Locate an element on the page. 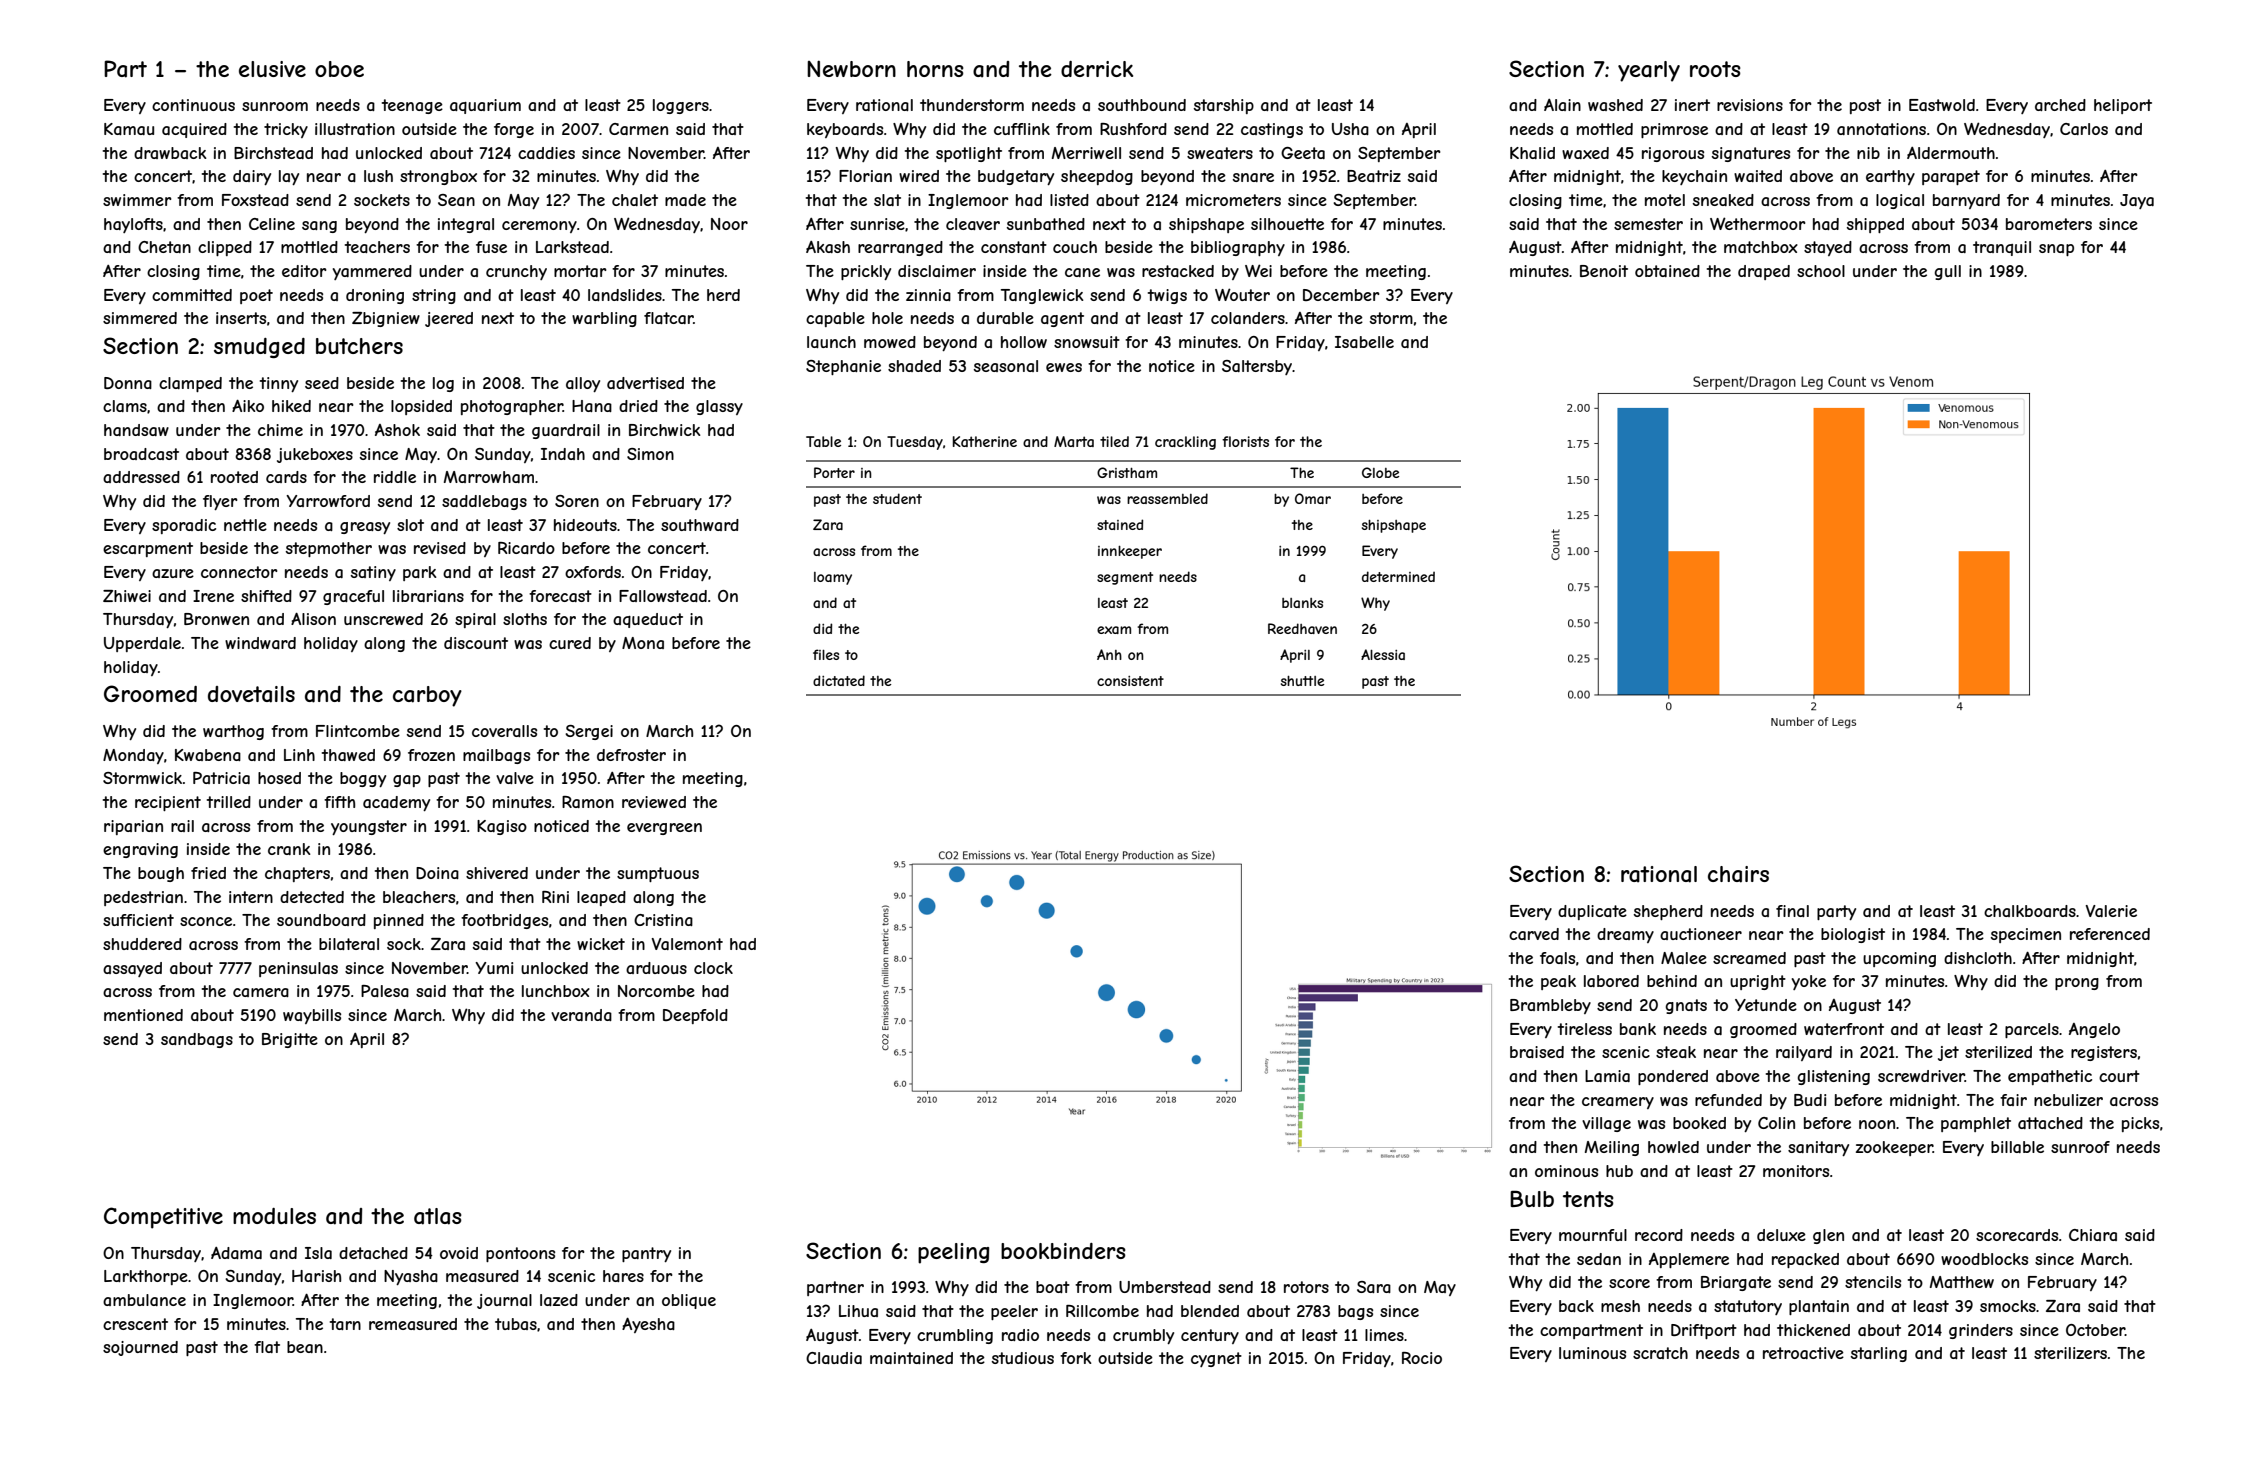 Image resolution: width=2267 pixels, height=1467 pixels. Saltersby is located at coordinates (1257, 367).
